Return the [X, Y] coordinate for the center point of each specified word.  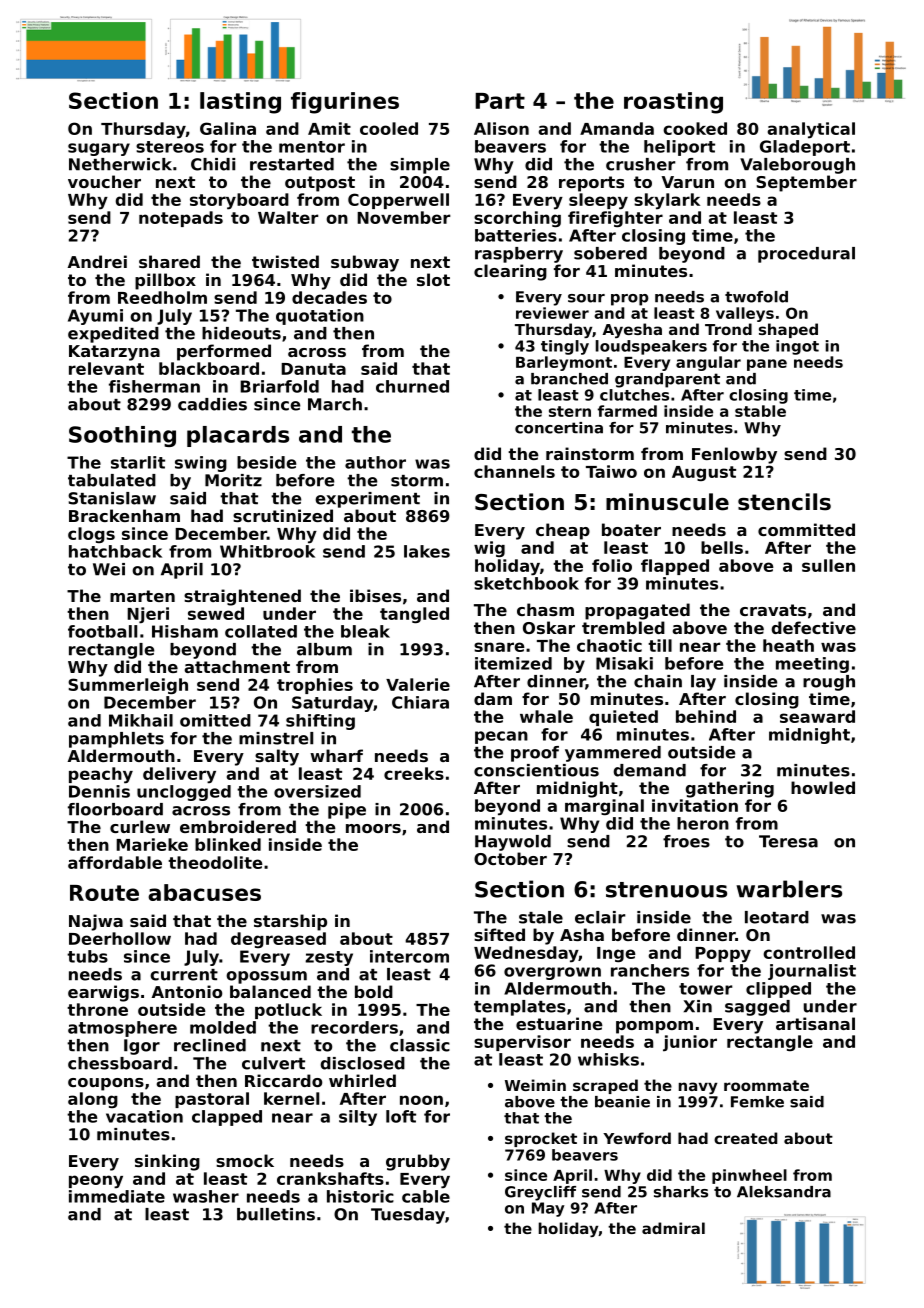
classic [420, 1045]
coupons [106, 1084]
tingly [565, 347]
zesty [329, 958]
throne [97, 1009]
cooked [695, 128]
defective [813, 627]
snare [499, 647]
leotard [777, 917]
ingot [797, 347]
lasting [240, 103]
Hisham [185, 631]
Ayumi [95, 317]
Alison [501, 128]
